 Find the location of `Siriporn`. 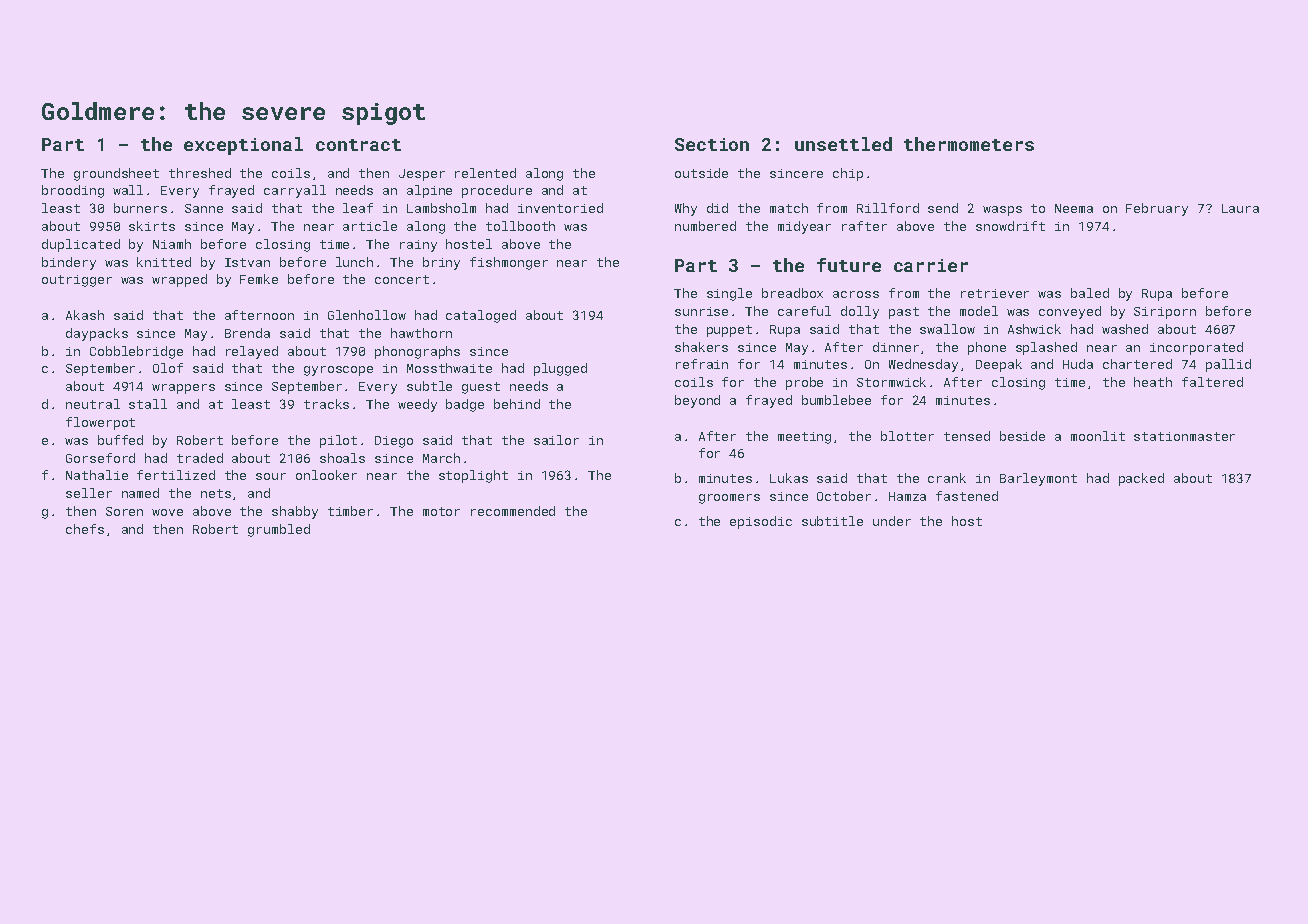

Siriporn is located at coordinates (1165, 313).
